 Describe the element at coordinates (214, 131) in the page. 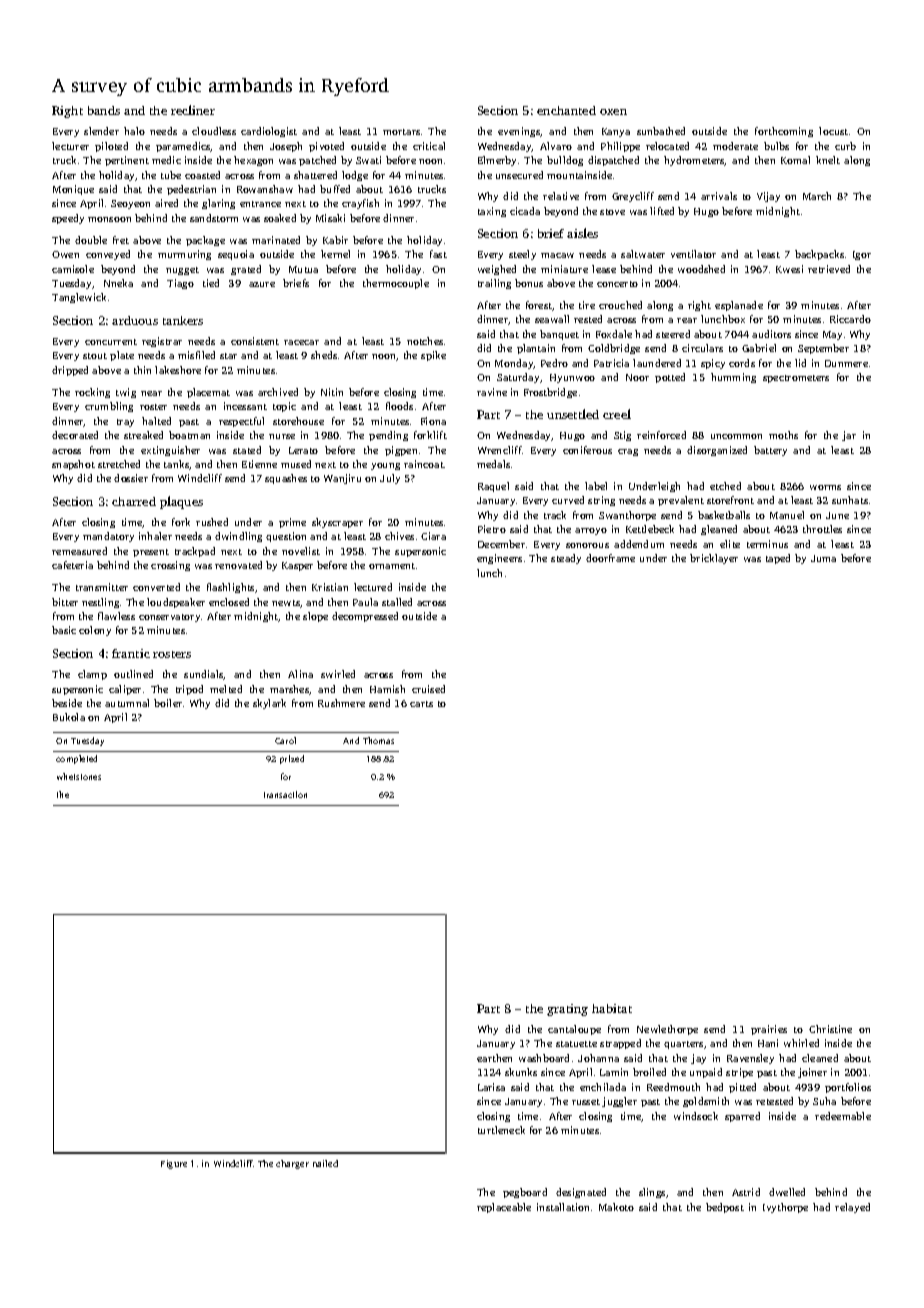

I see `cloudless` at that location.
